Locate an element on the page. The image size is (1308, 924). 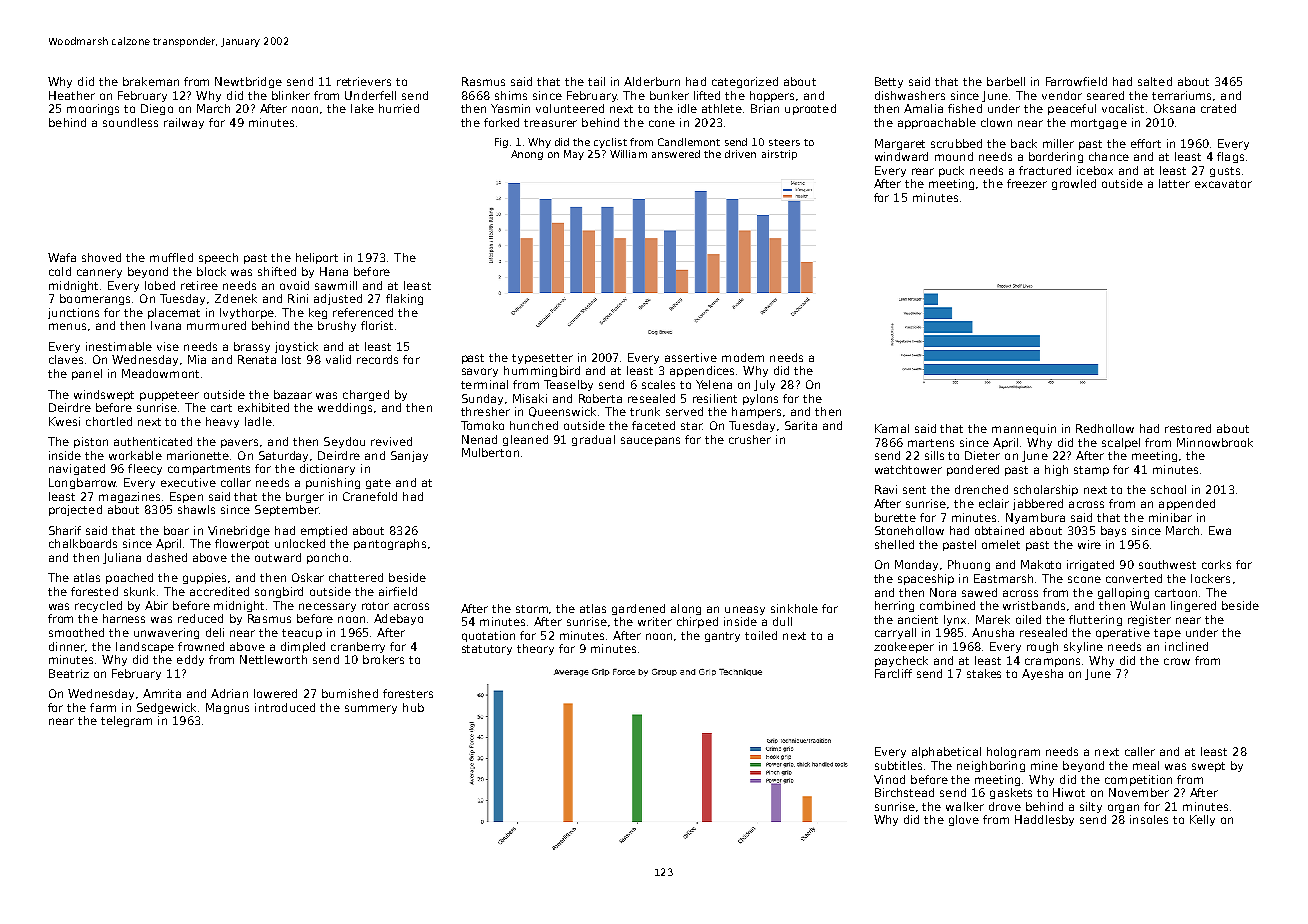
lockers is located at coordinates (1210, 578).
